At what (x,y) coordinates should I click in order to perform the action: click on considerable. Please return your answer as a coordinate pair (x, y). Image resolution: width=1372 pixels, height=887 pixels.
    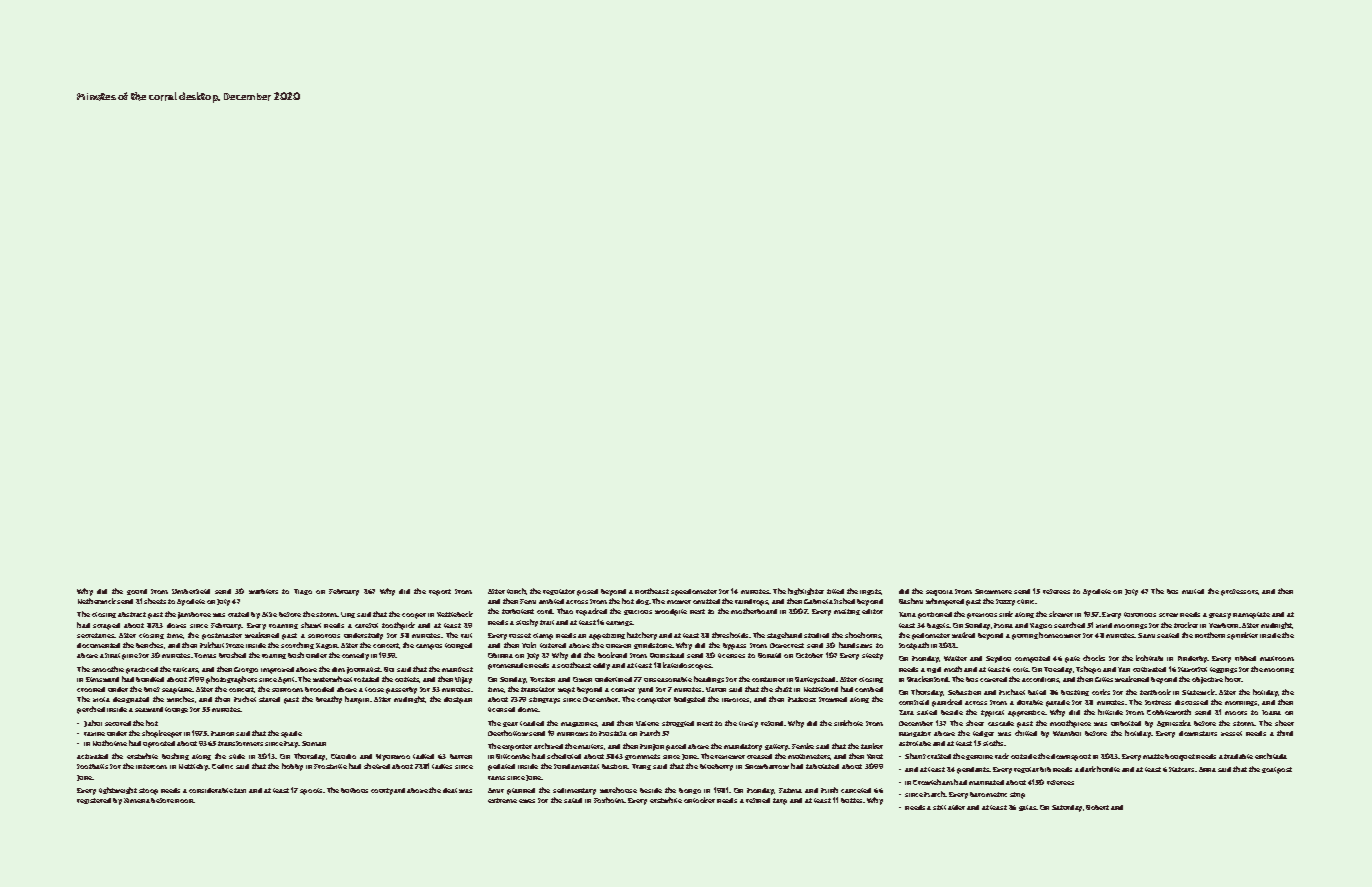
    Looking at the image, I should click on (211, 790).
